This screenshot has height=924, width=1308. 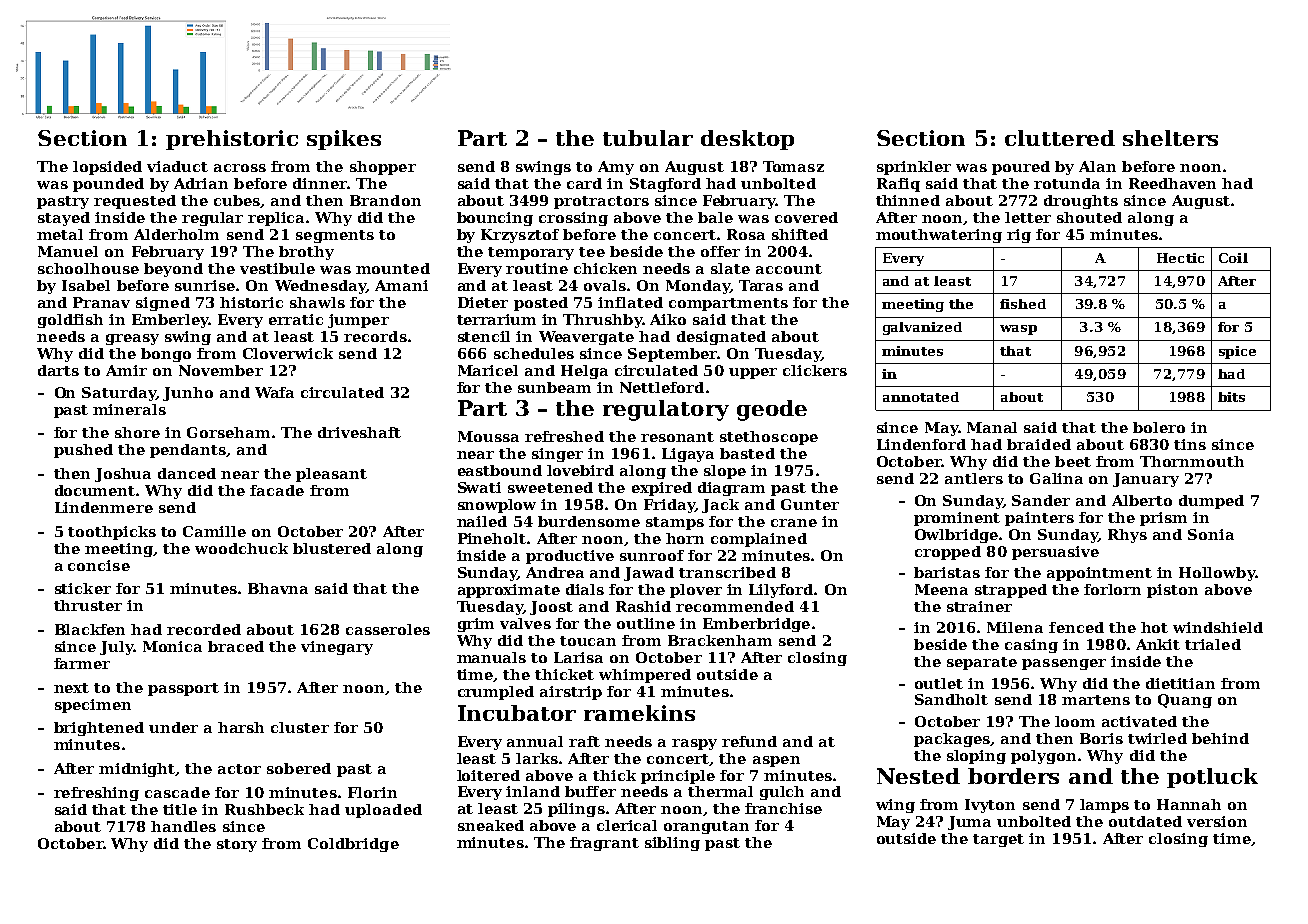 I want to click on desktop, so click(x=747, y=140).
